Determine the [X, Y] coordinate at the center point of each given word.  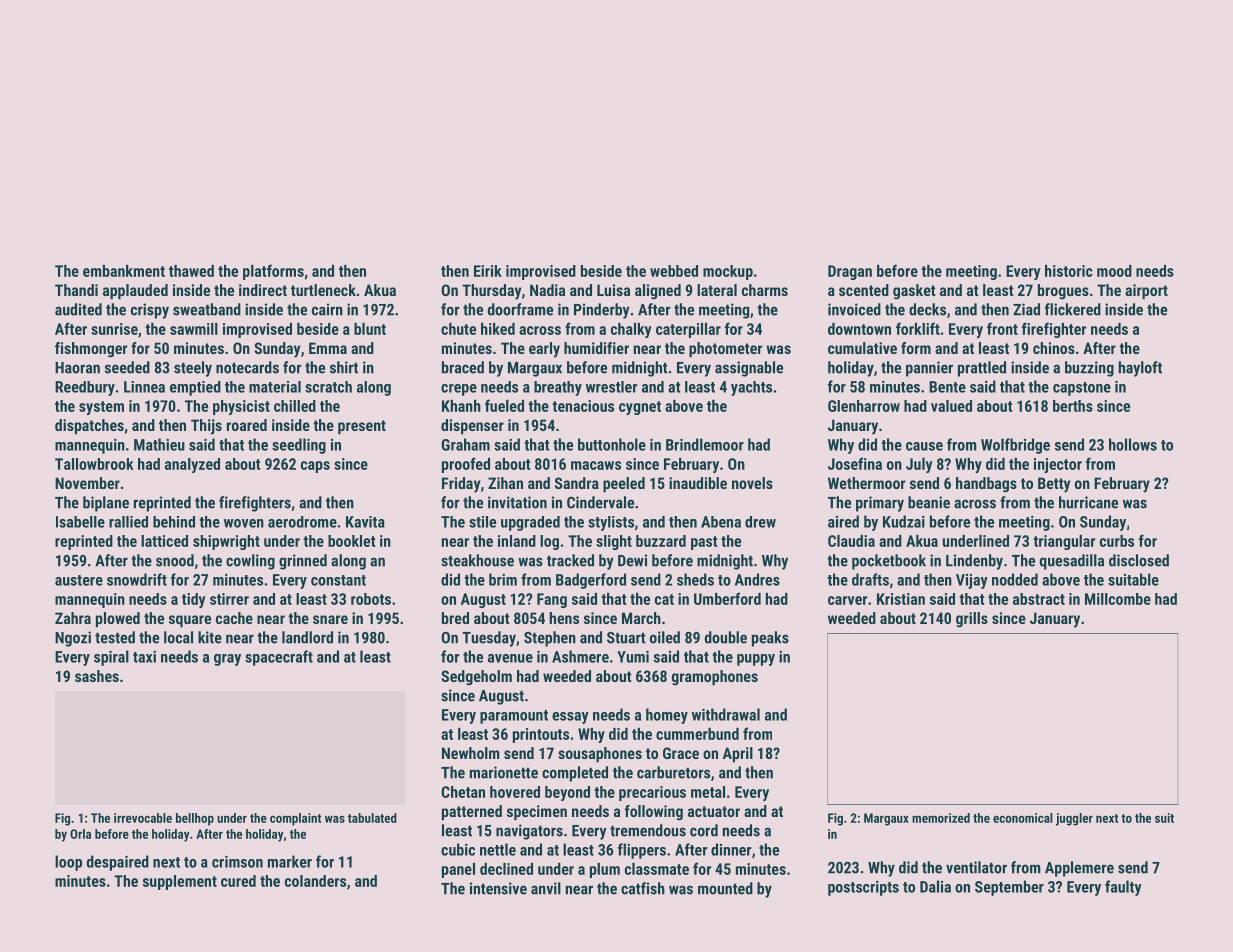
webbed [674, 271]
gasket [914, 292]
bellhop [195, 819]
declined [506, 869]
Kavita [365, 522]
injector [1058, 465]
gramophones [715, 678]
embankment [124, 271]
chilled [295, 406]
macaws [596, 465]
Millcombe [1118, 599]
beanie [929, 502]
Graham [465, 444]
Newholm [471, 753]
